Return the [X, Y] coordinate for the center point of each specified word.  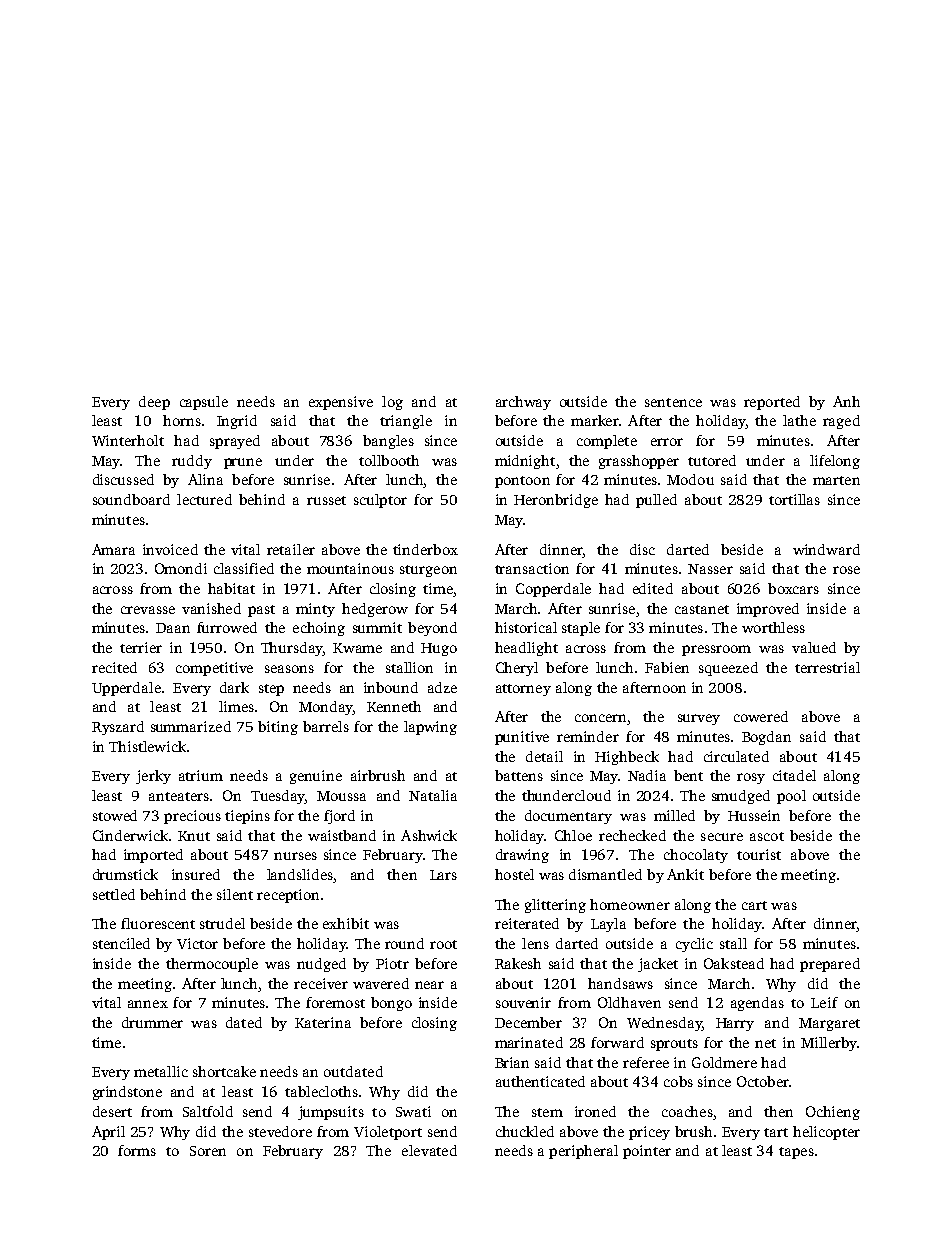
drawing [522, 856]
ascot [767, 836]
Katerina [323, 1022]
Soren [208, 1151]
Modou [690, 479]
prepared [830, 965]
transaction [532, 568]
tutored [712, 460]
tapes [796, 1153]
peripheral [583, 1152]
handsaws [620, 983]
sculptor [380, 501]
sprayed [235, 442]
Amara [113, 549]
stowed [115, 815]
